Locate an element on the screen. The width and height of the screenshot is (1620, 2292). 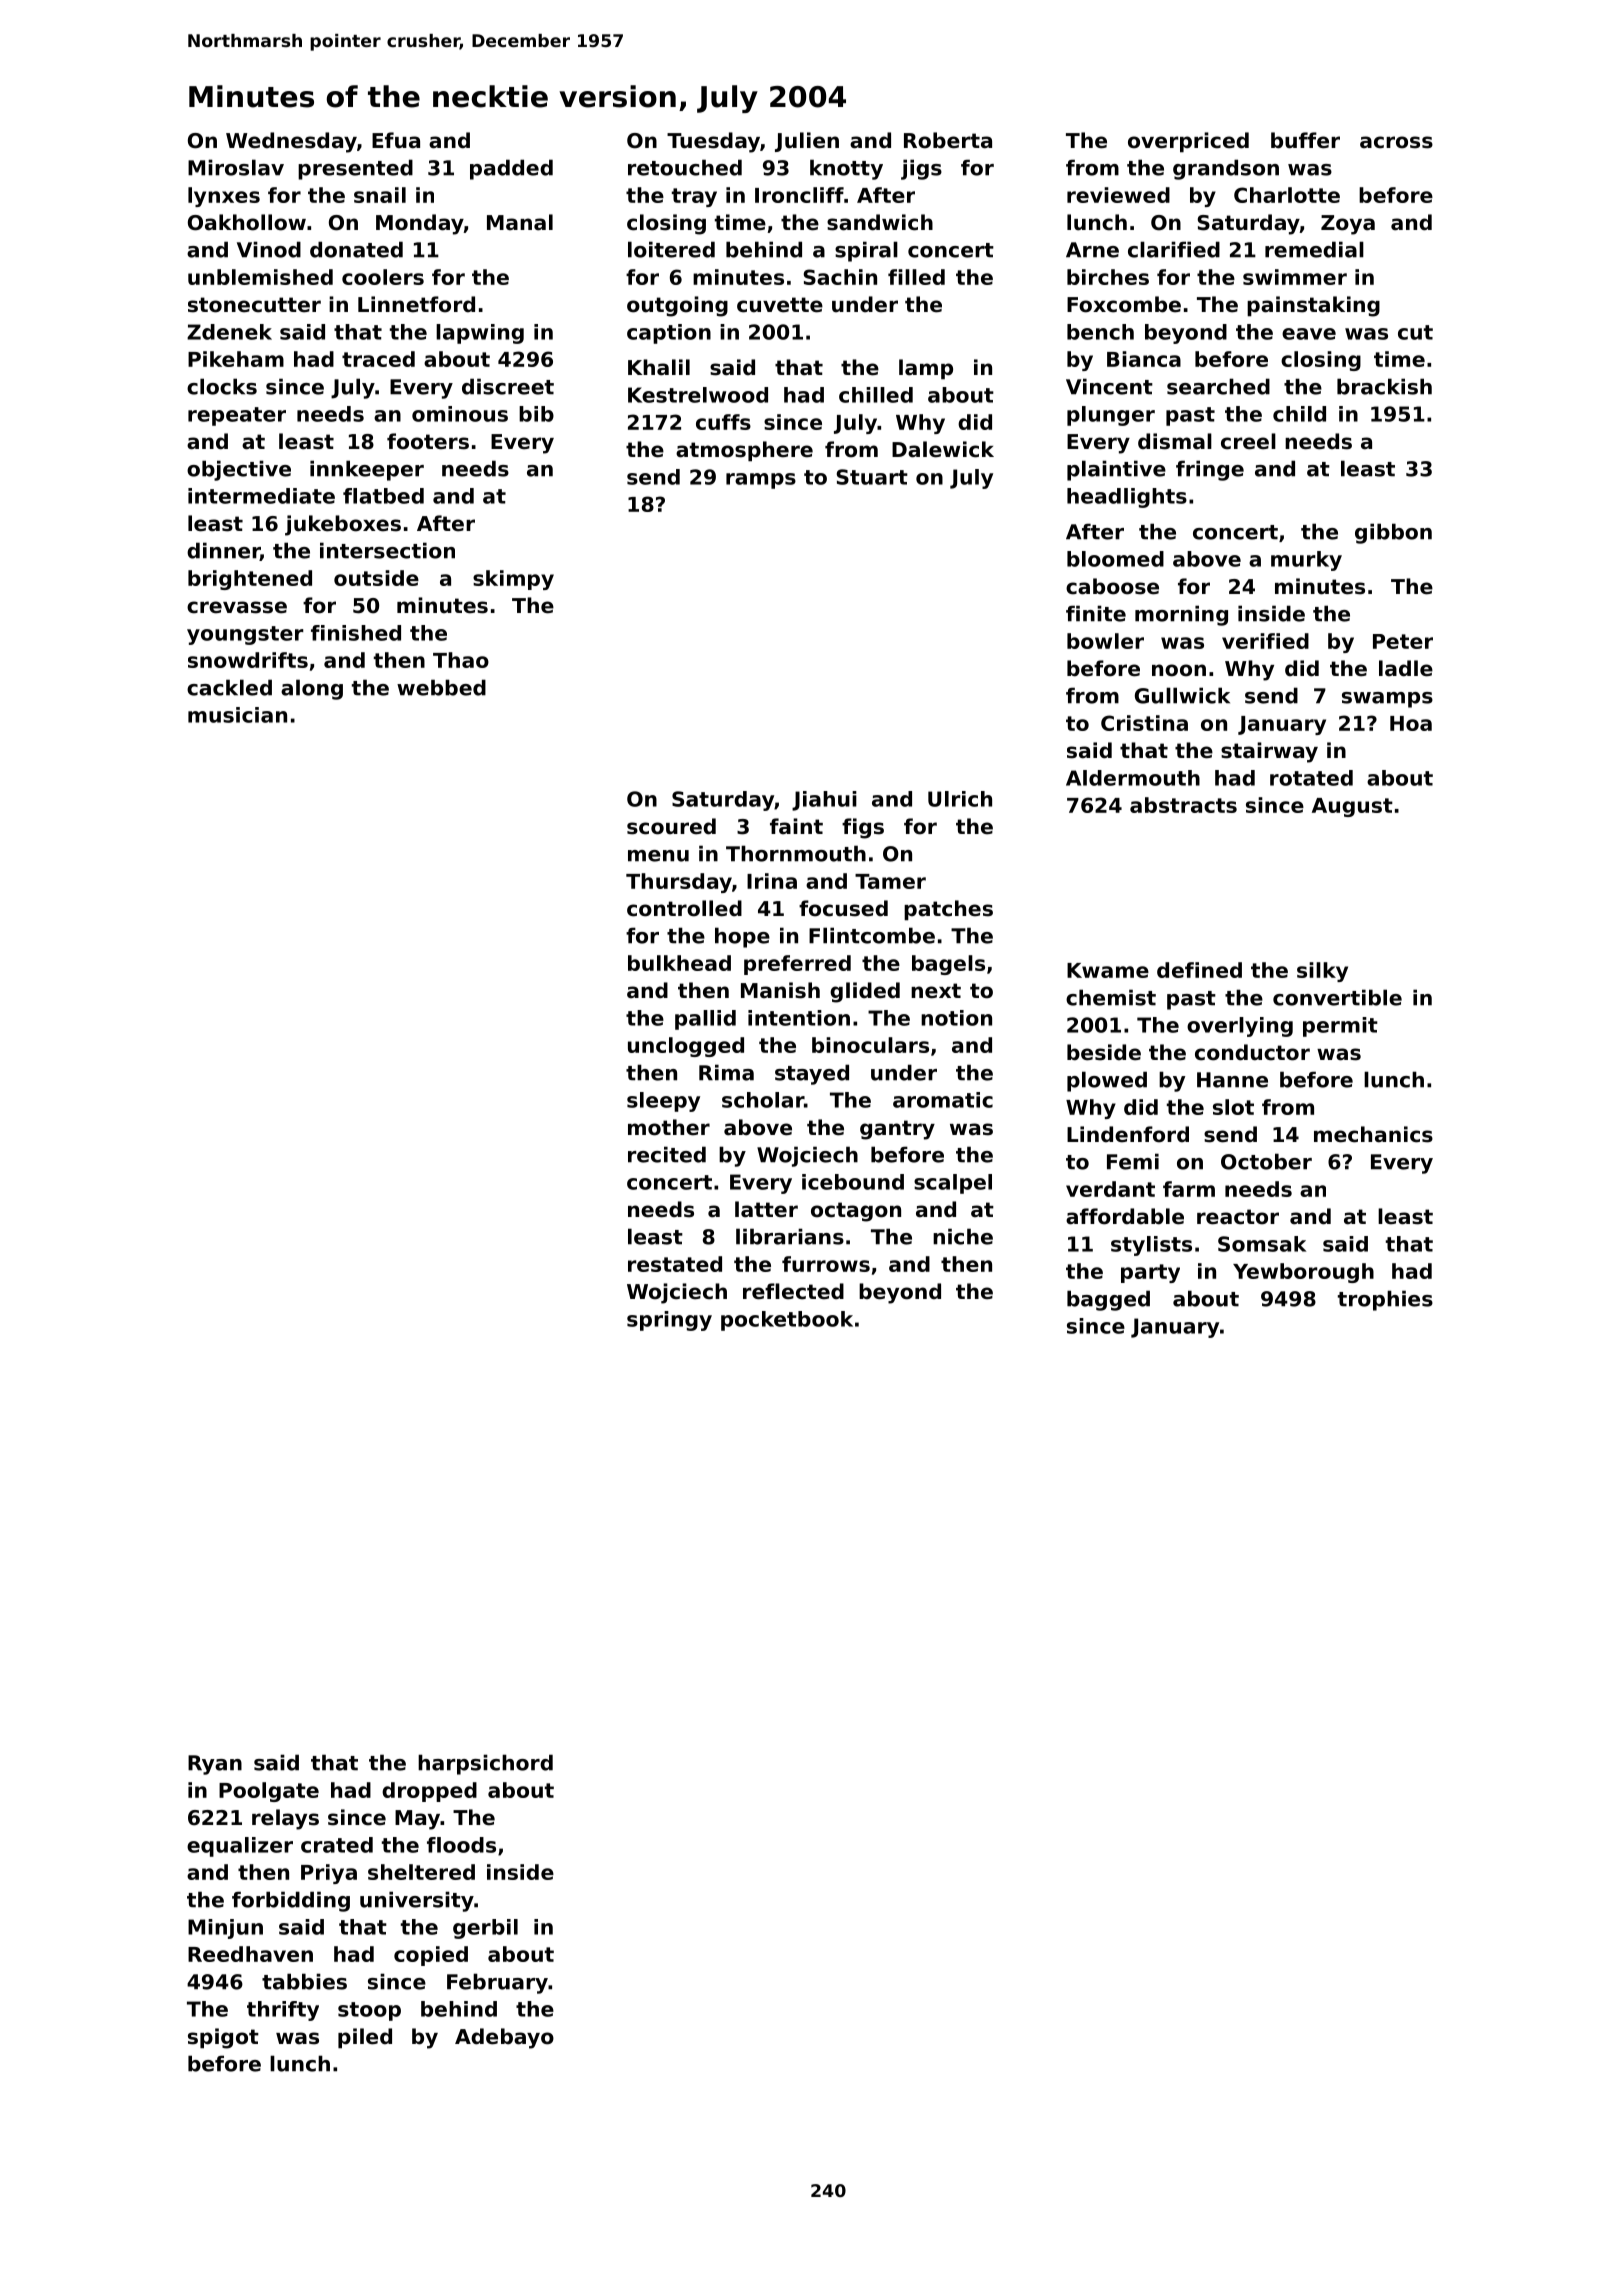
pocketbook is located at coordinates (787, 1321).
